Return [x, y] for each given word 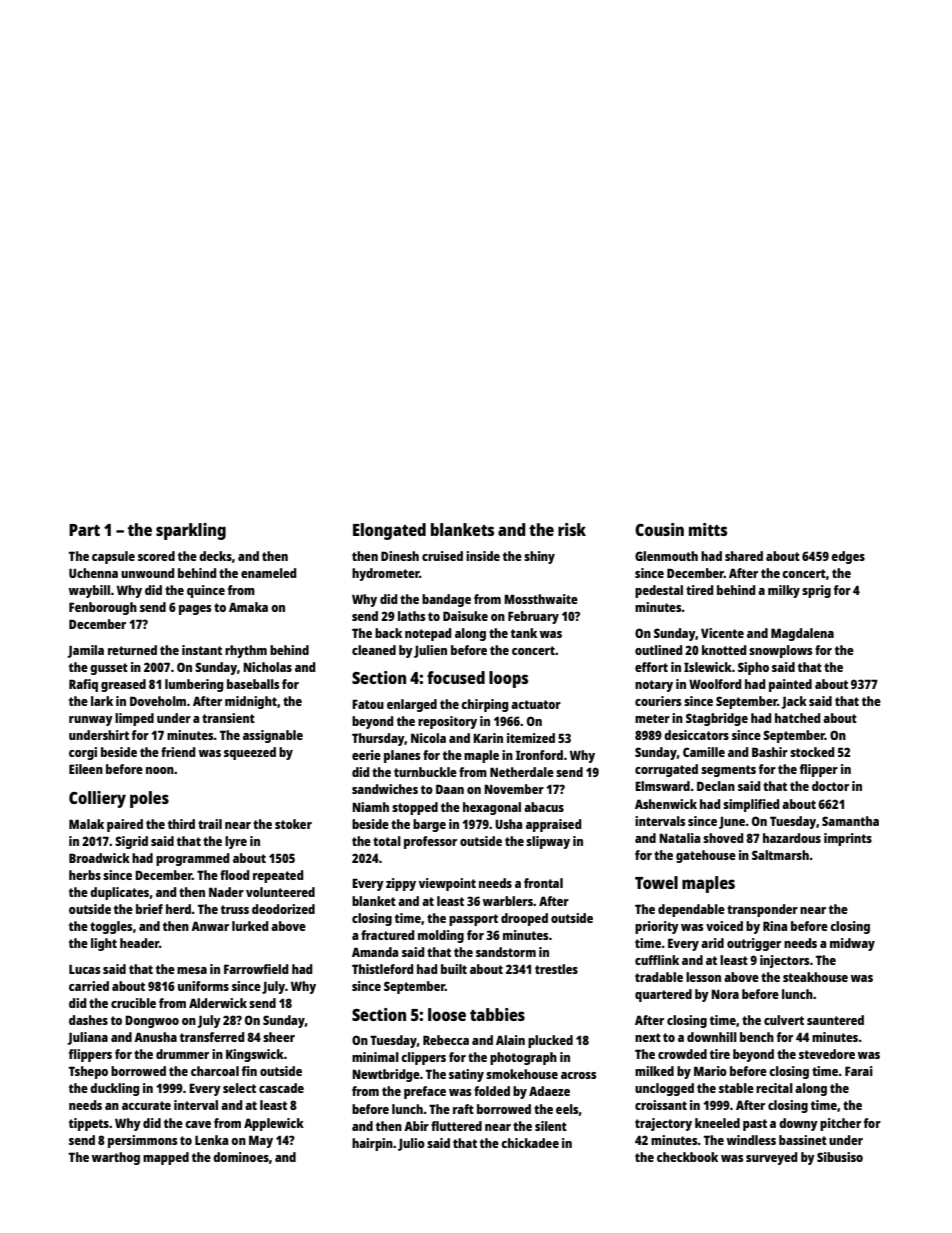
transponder [762, 910]
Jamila [85, 651]
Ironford [539, 755]
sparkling [191, 531]
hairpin [372, 1144]
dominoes [241, 1157]
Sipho [753, 668]
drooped [524, 919]
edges [848, 557]
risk [572, 529]
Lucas [84, 969]
